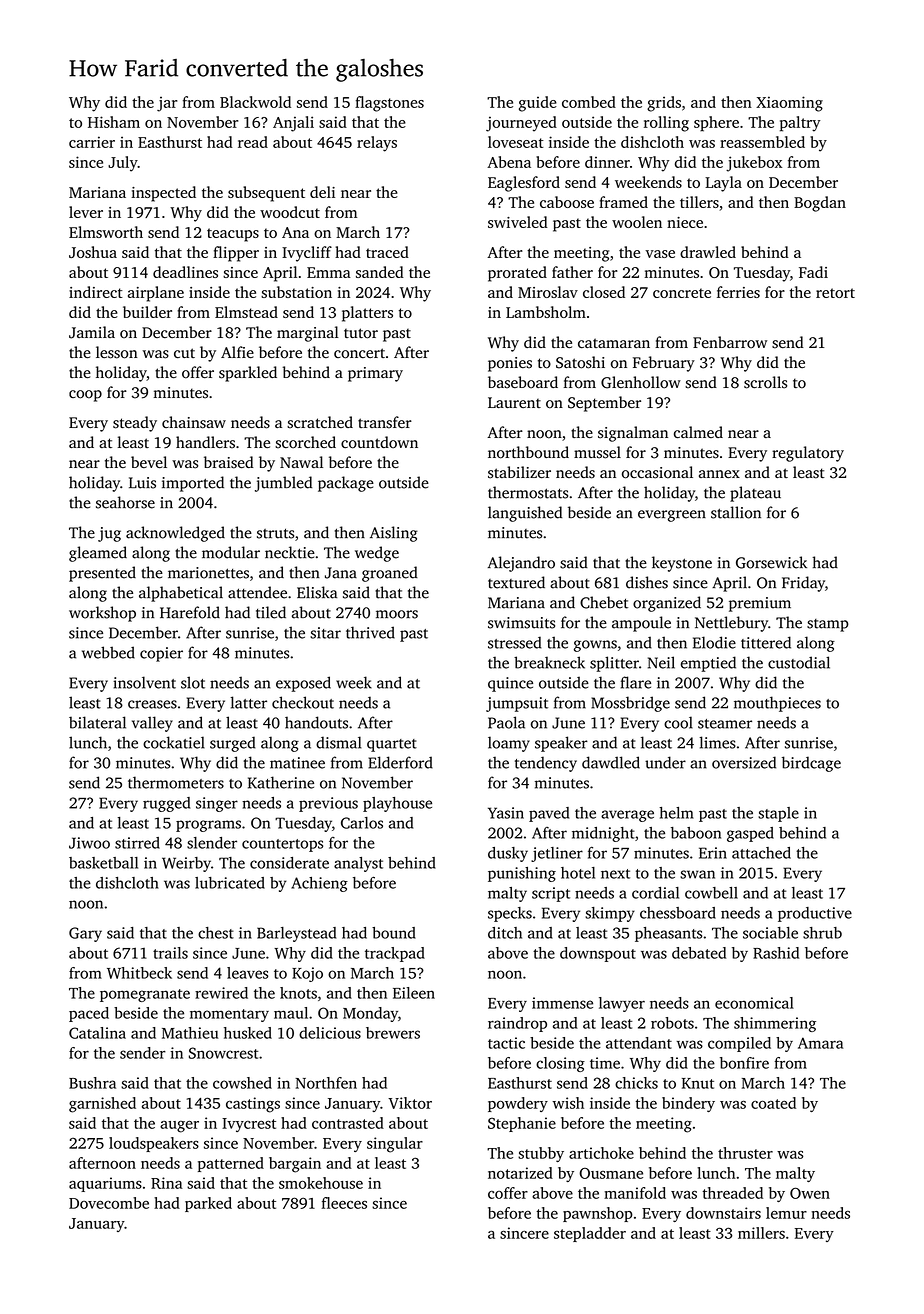 This screenshot has height=1314, width=924. What do you see at coordinates (590, 1234) in the screenshot?
I see `stepladder` at bounding box center [590, 1234].
